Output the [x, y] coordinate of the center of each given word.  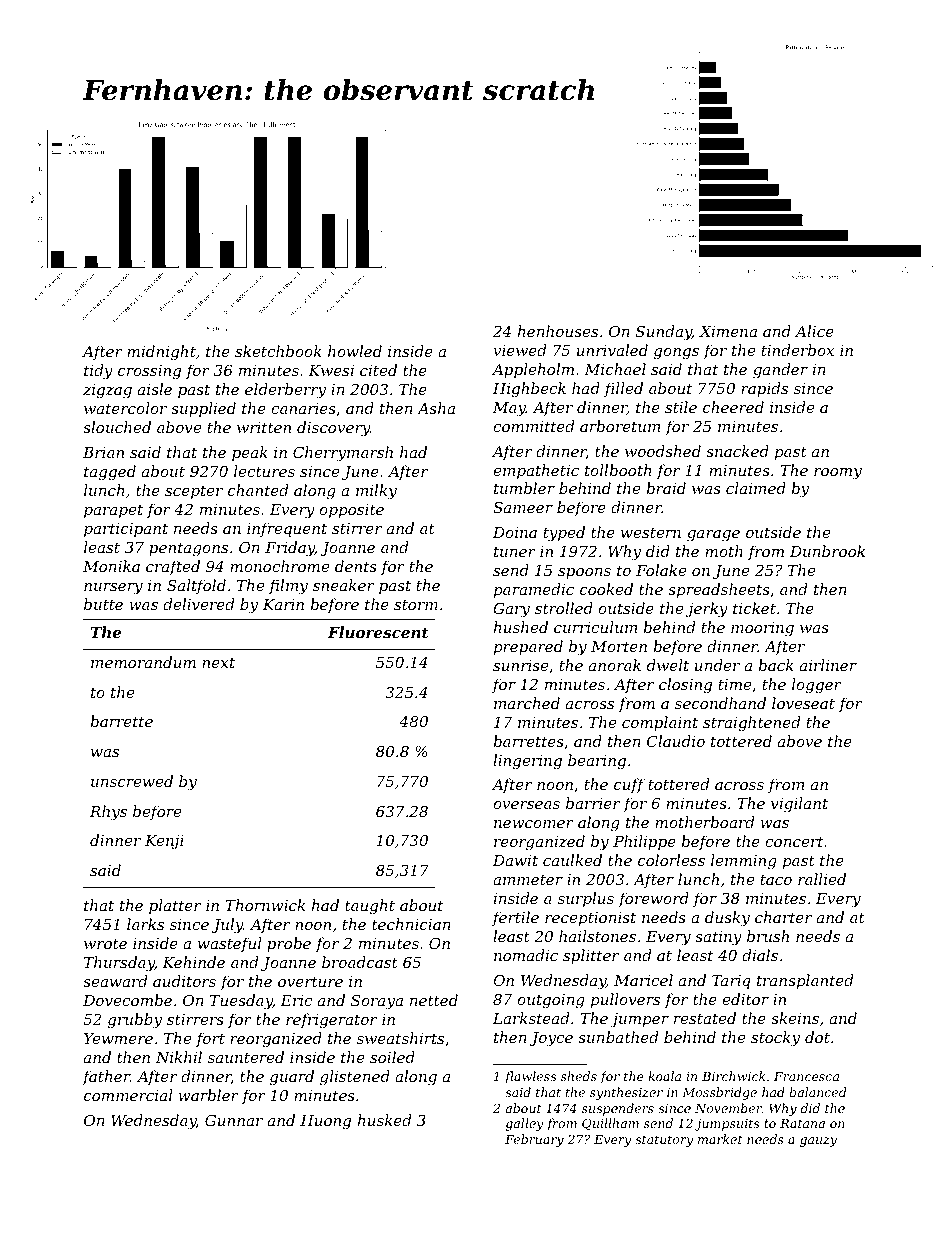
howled [355, 351]
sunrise [520, 665]
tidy [98, 372]
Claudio [676, 741]
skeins [795, 1018]
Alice [814, 331]
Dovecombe [127, 1000]
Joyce [551, 1039]
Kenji [164, 842]
